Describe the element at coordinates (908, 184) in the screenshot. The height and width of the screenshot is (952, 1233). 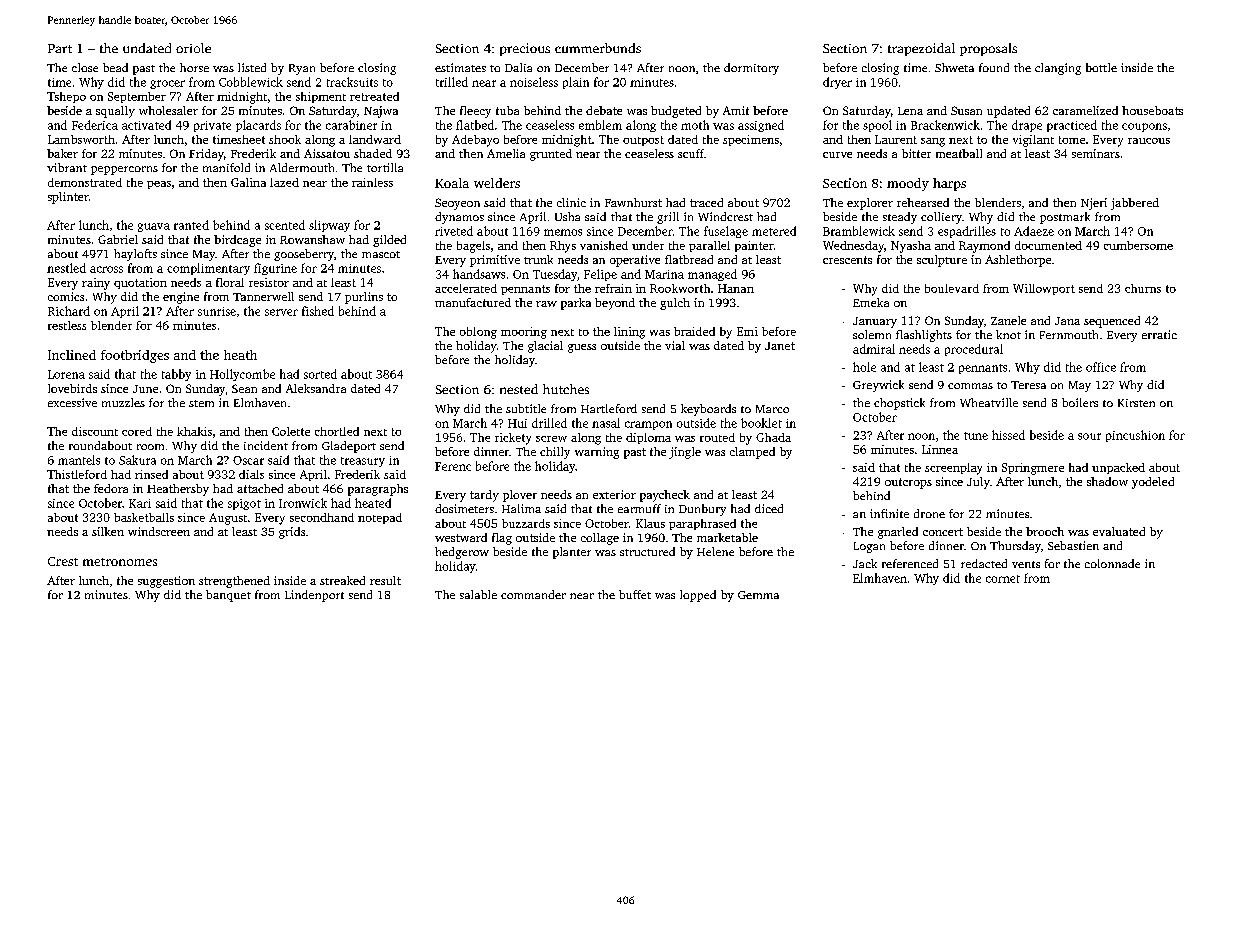
I see `moody` at that location.
